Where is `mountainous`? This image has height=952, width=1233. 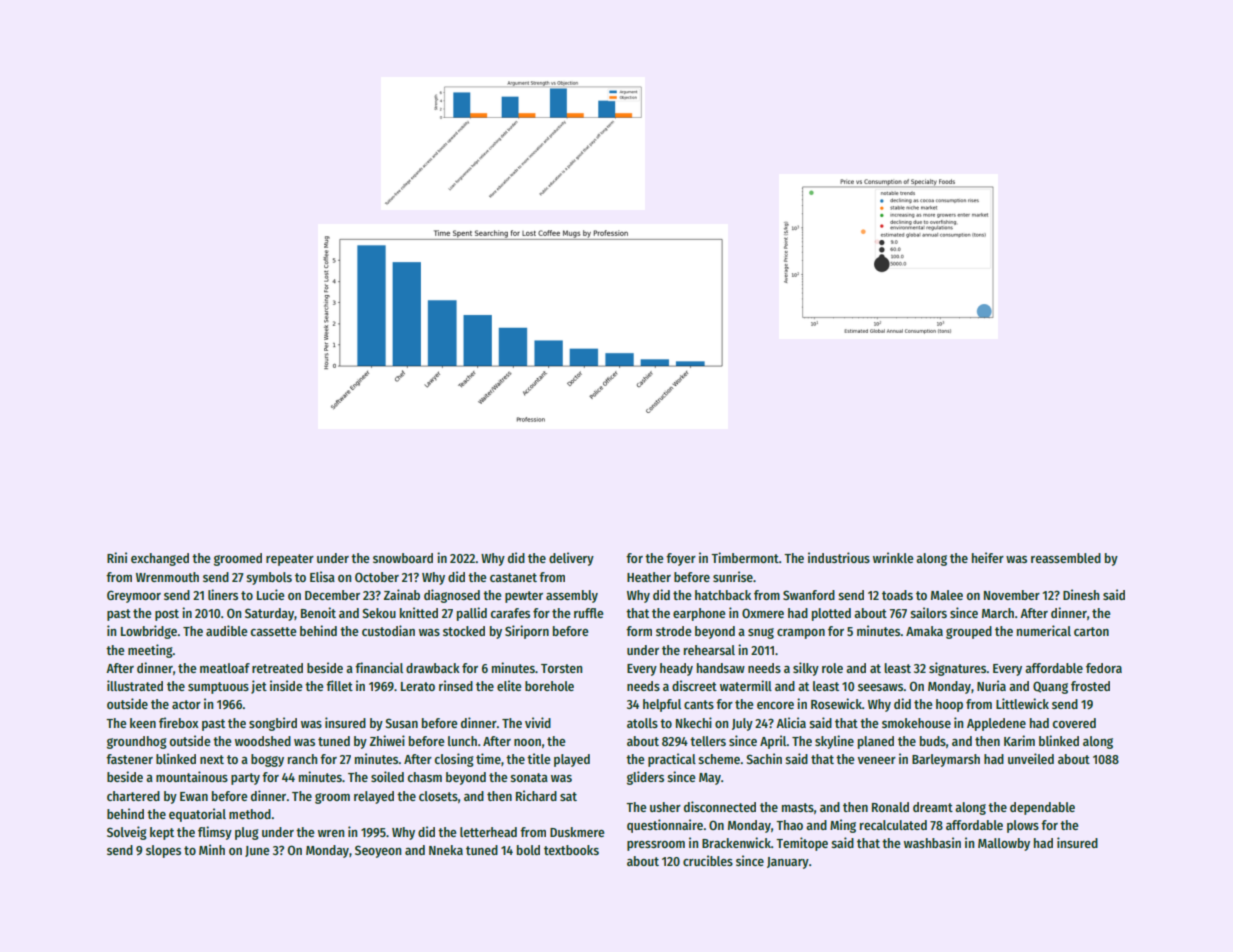
mountainous is located at coordinates (192, 776).
